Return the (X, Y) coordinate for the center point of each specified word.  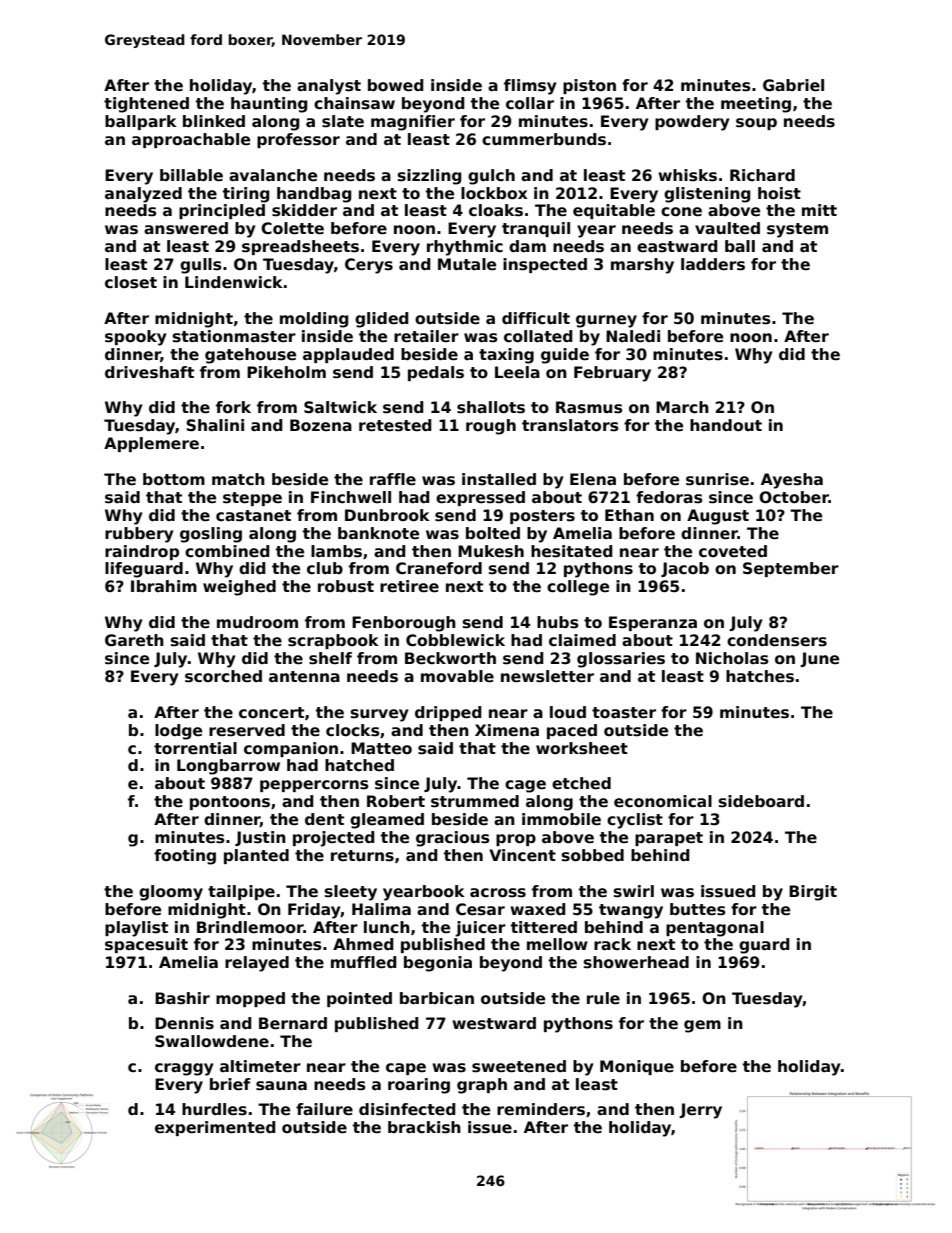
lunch (387, 927)
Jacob (685, 569)
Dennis (184, 1023)
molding (314, 320)
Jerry (700, 1111)
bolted (493, 533)
